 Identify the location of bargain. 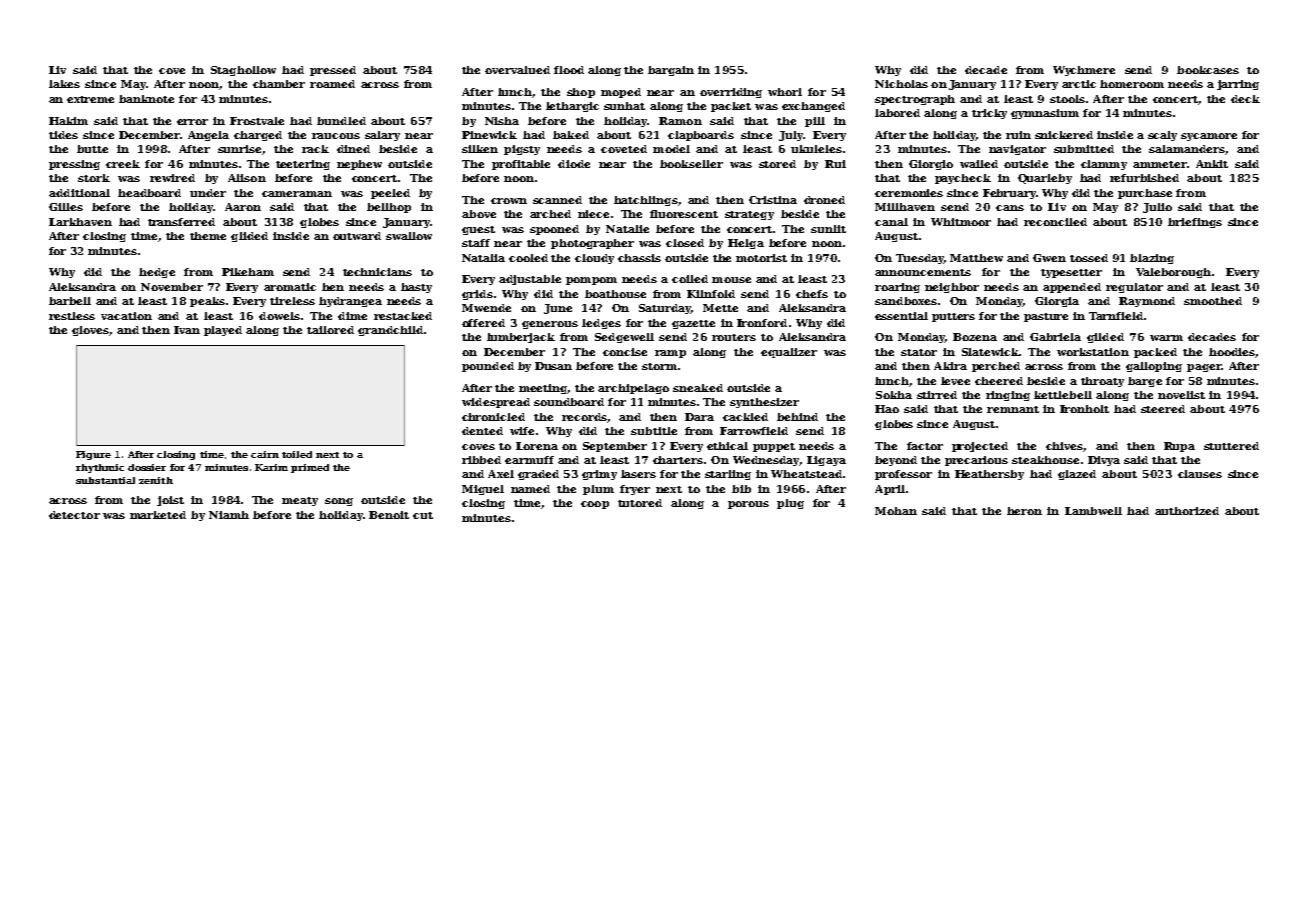
(671, 71).
